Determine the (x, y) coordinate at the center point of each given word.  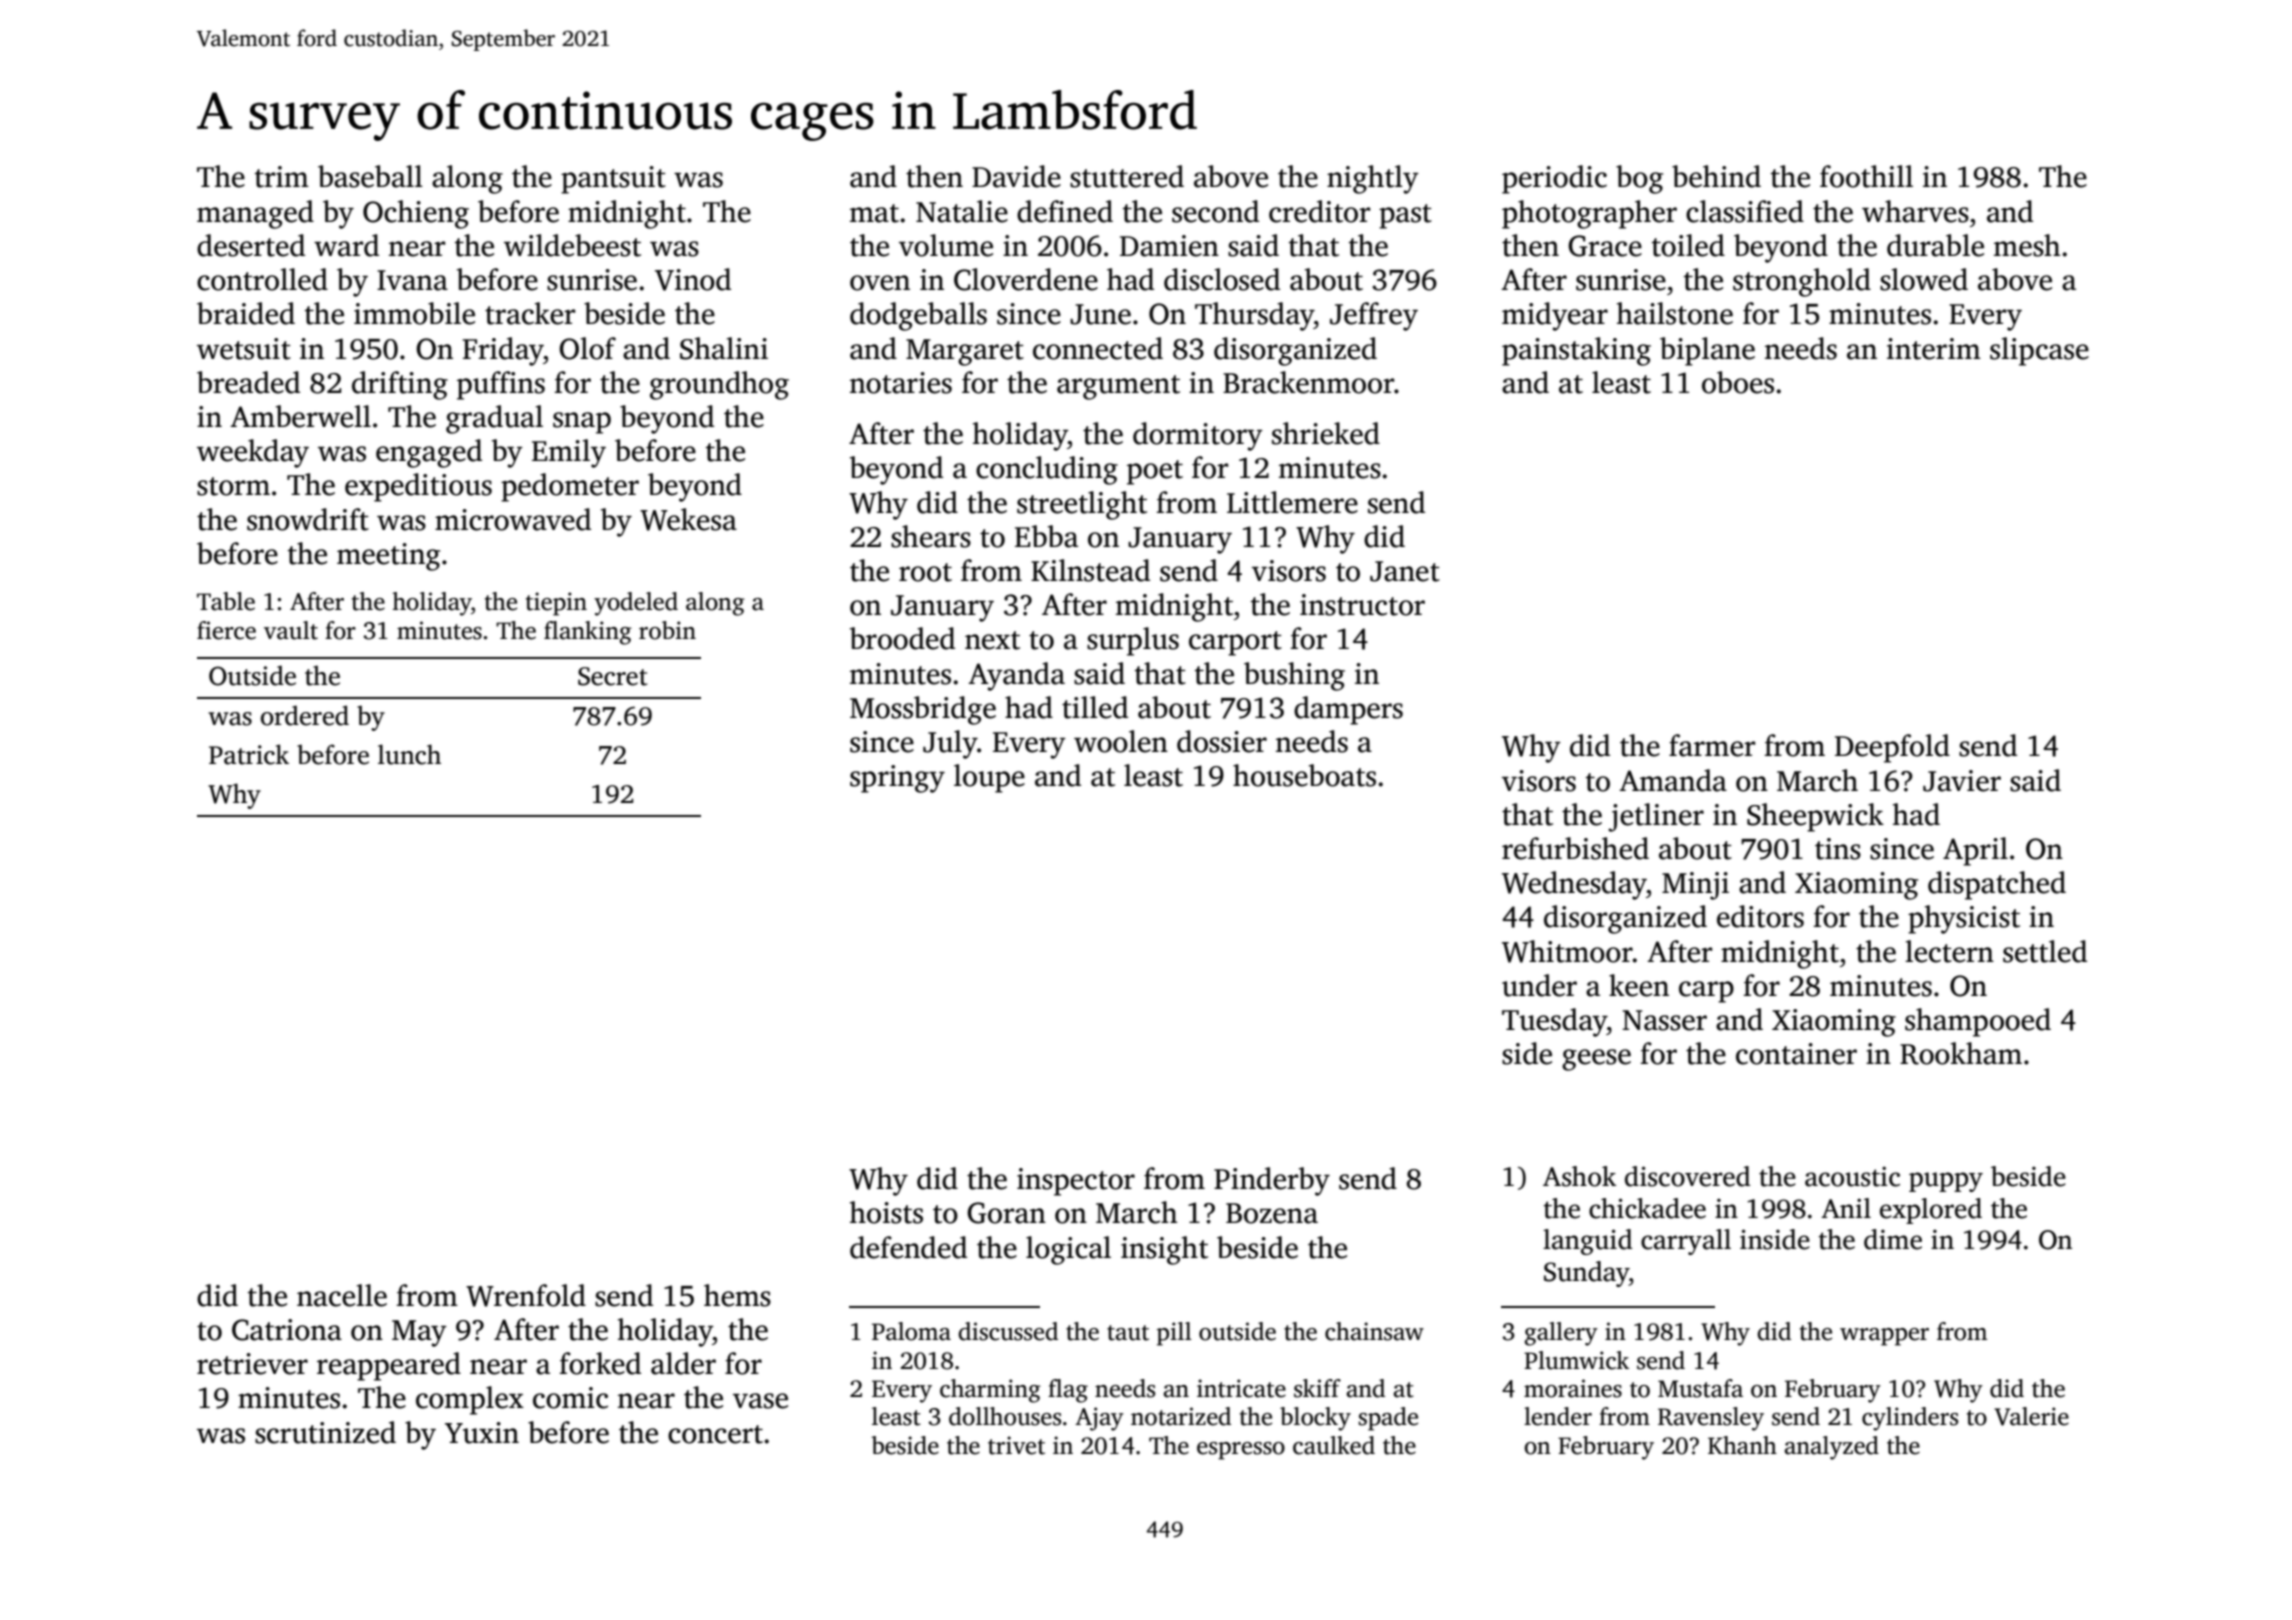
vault (291, 630)
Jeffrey (1374, 316)
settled (2045, 951)
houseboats (1304, 775)
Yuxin (482, 1433)
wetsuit (244, 349)
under (1539, 985)
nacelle (342, 1295)
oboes (1738, 382)
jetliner (1656, 817)
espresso (1241, 1451)
